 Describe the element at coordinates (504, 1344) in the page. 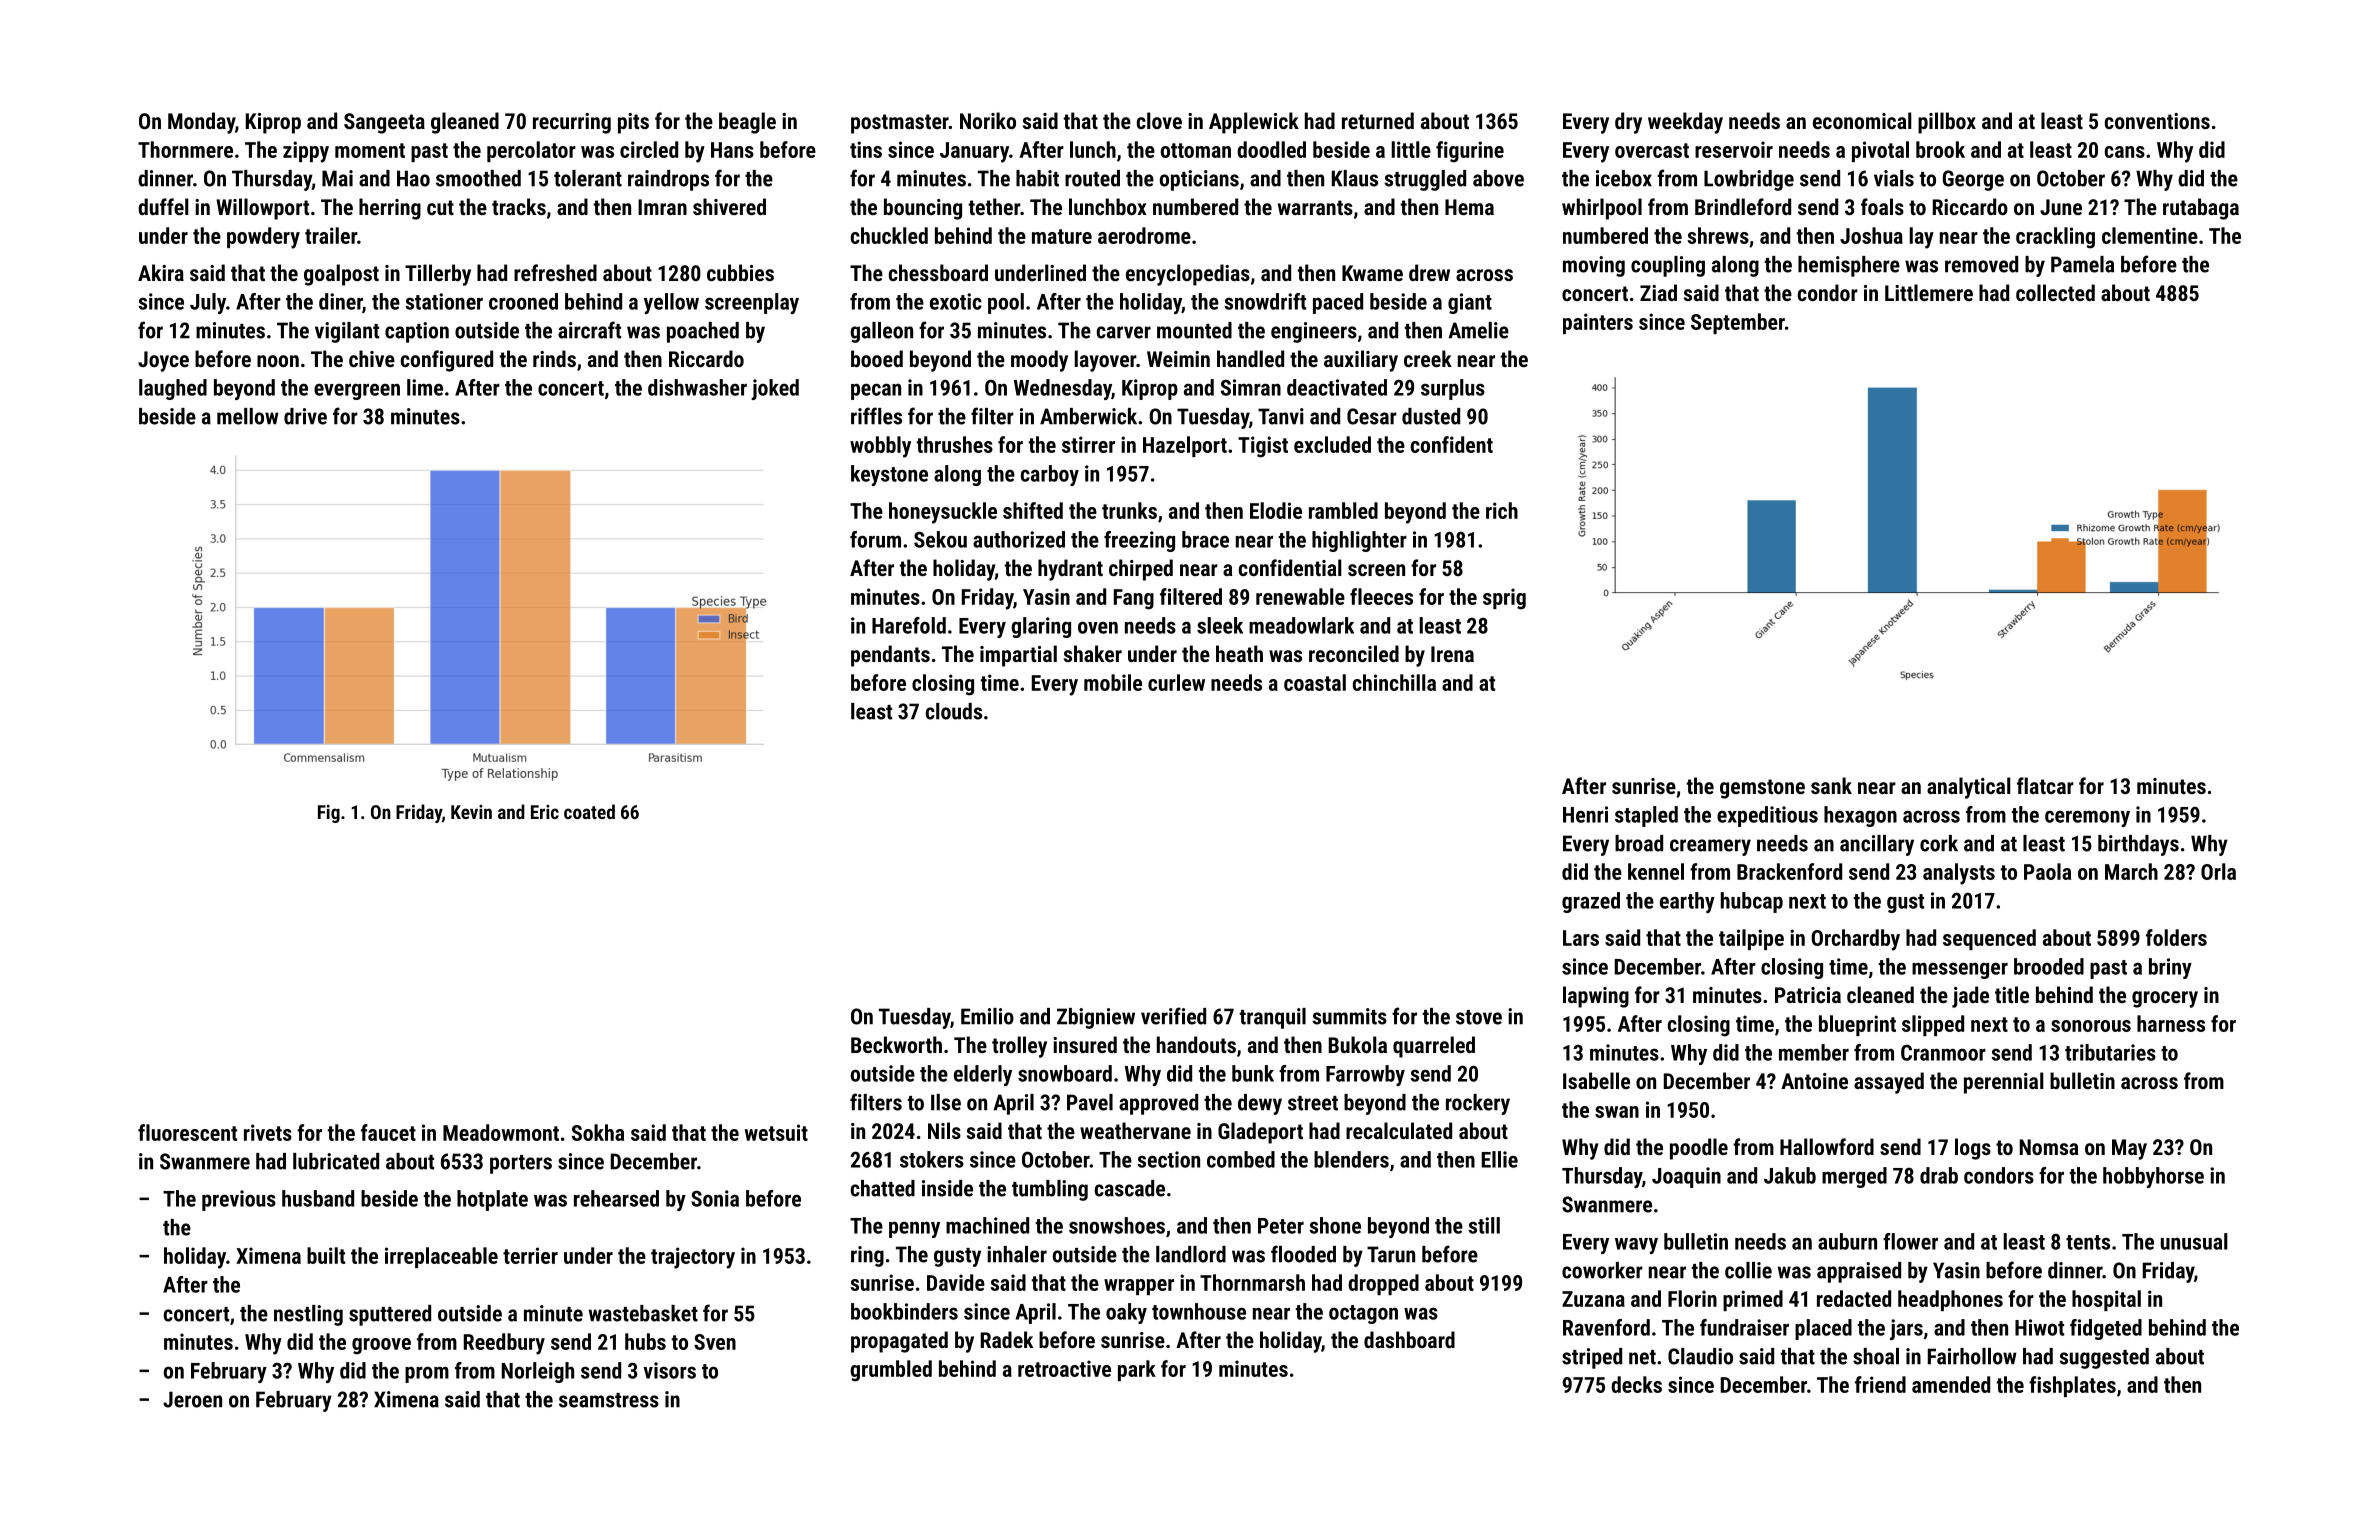

I see `Reedbury` at that location.
